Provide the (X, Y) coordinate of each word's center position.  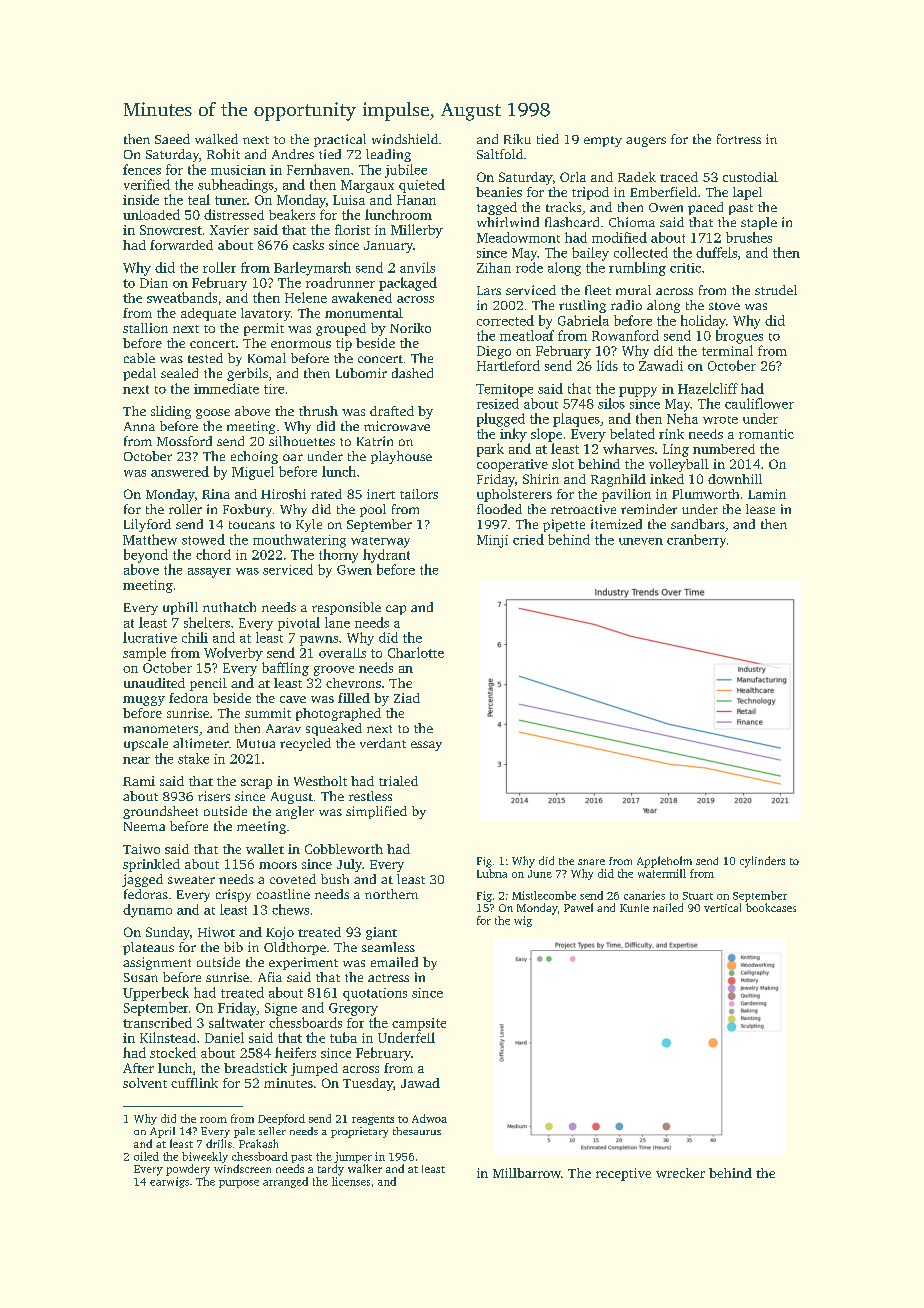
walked (216, 139)
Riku (517, 139)
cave (293, 699)
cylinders (762, 862)
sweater (191, 880)
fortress (739, 139)
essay (426, 746)
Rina (216, 494)
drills (219, 1143)
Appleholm (664, 862)
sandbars (698, 524)
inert (381, 494)
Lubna (492, 873)
